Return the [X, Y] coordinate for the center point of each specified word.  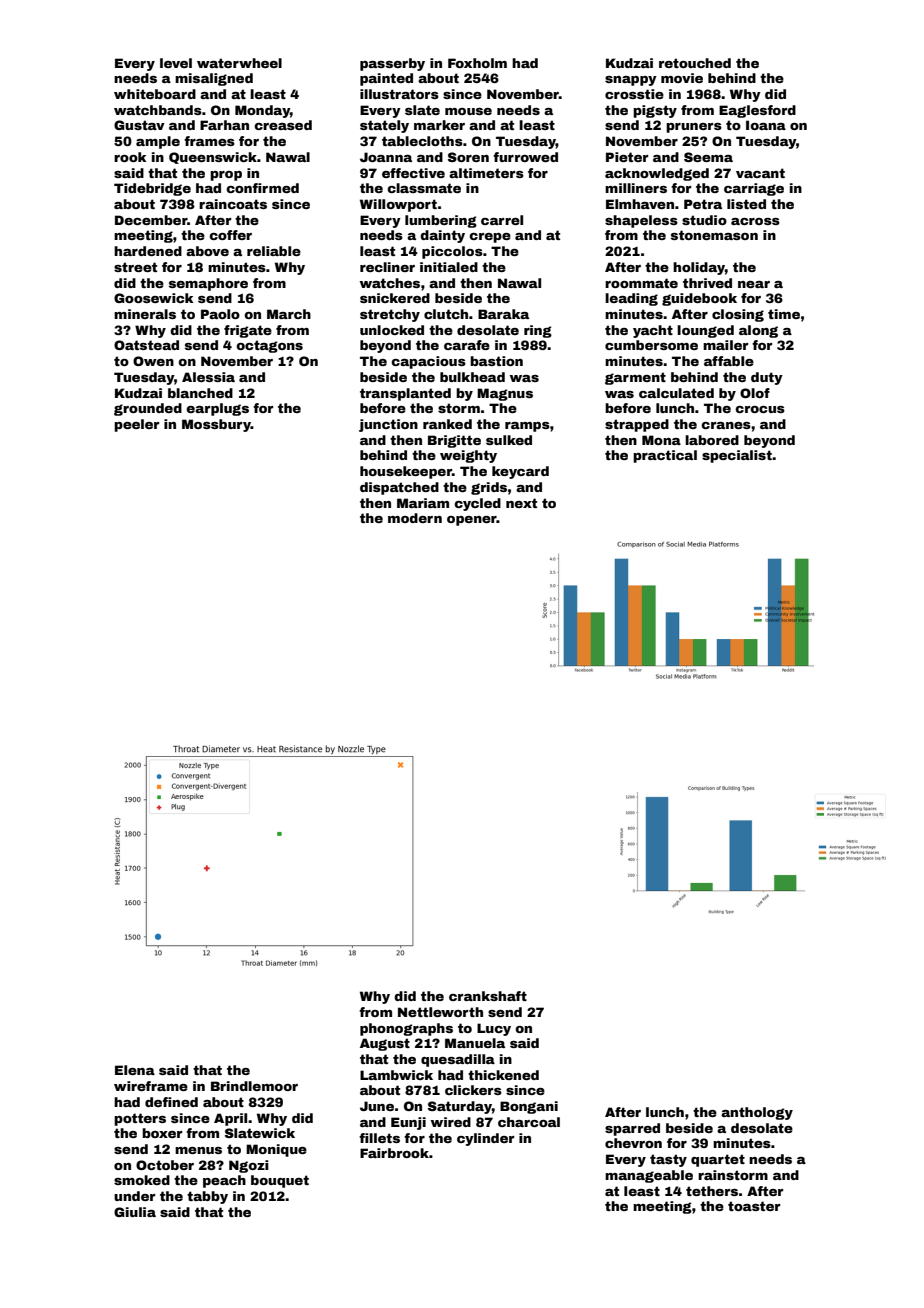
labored [712, 440]
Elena [135, 1070]
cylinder [485, 1139]
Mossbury [216, 425]
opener [472, 521]
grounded [148, 409]
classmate [424, 188]
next [521, 503]
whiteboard [155, 94]
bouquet [280, 1181]
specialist [737, 456]
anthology [757, 1113]
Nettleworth [440, 1012]
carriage [754, 189]
